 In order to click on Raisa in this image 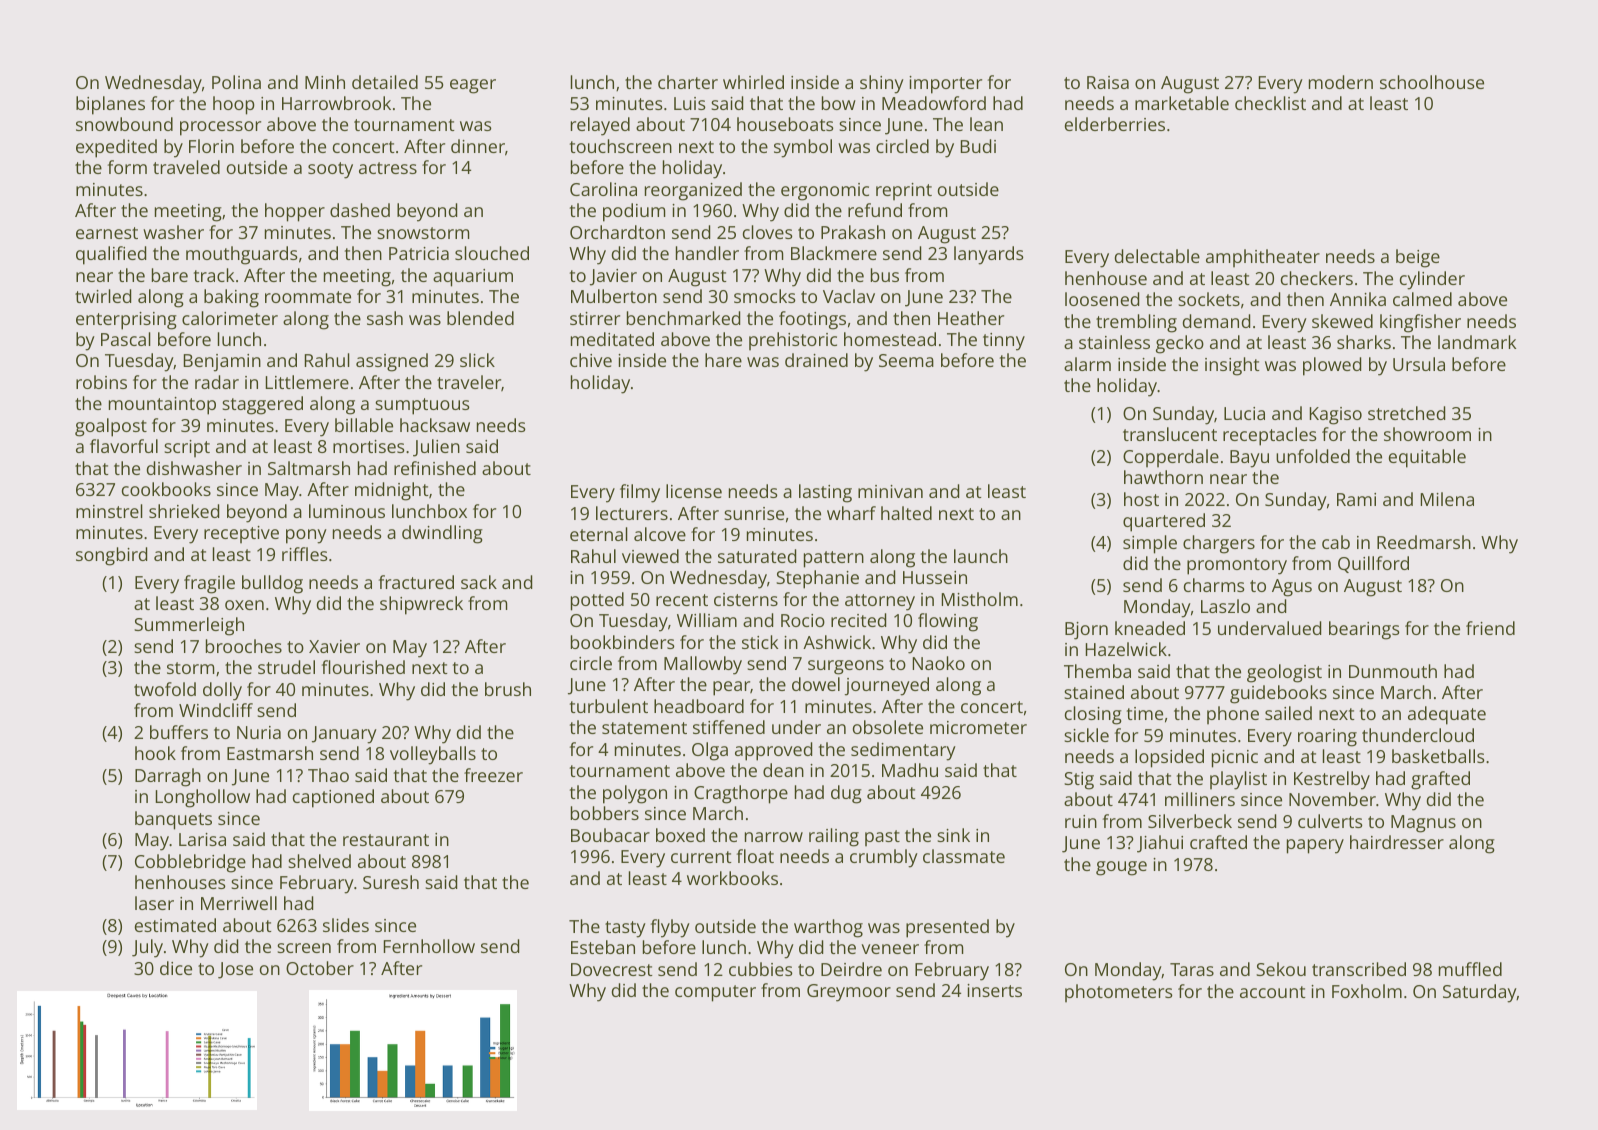, I will do `click(1108, 82)`.
